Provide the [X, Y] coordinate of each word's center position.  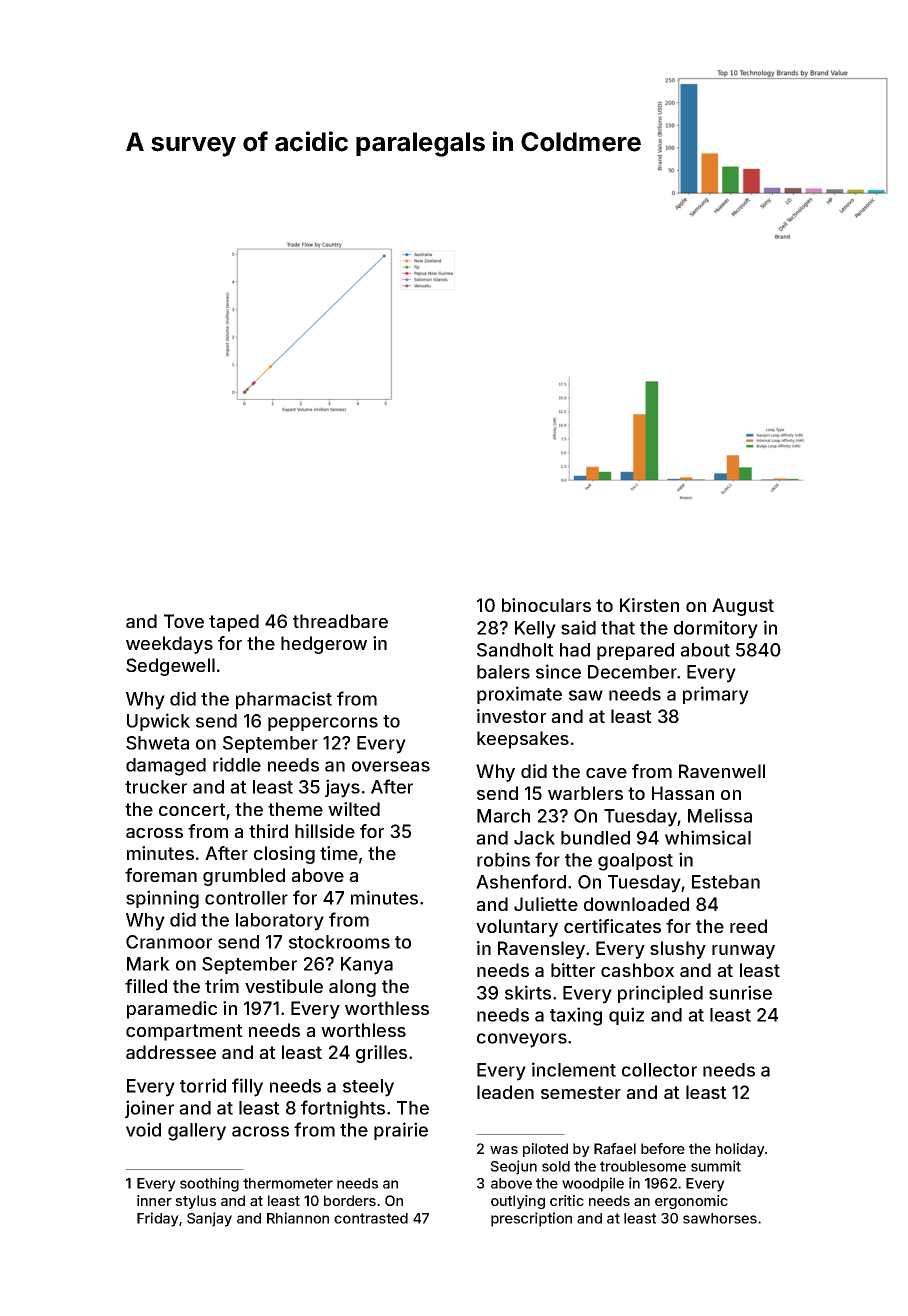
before [663, 1148]
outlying [518, 1202]
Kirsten [649, 605]
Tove [184, 621]
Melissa [720, 815]
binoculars [546, 605]
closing [284, 855]
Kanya [367, 966]
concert [192, 809]
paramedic [172, 1010]
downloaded [636, 904]
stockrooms [339, 942]
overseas [391, 766]
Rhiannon [298, 1218]
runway [743, 952]
